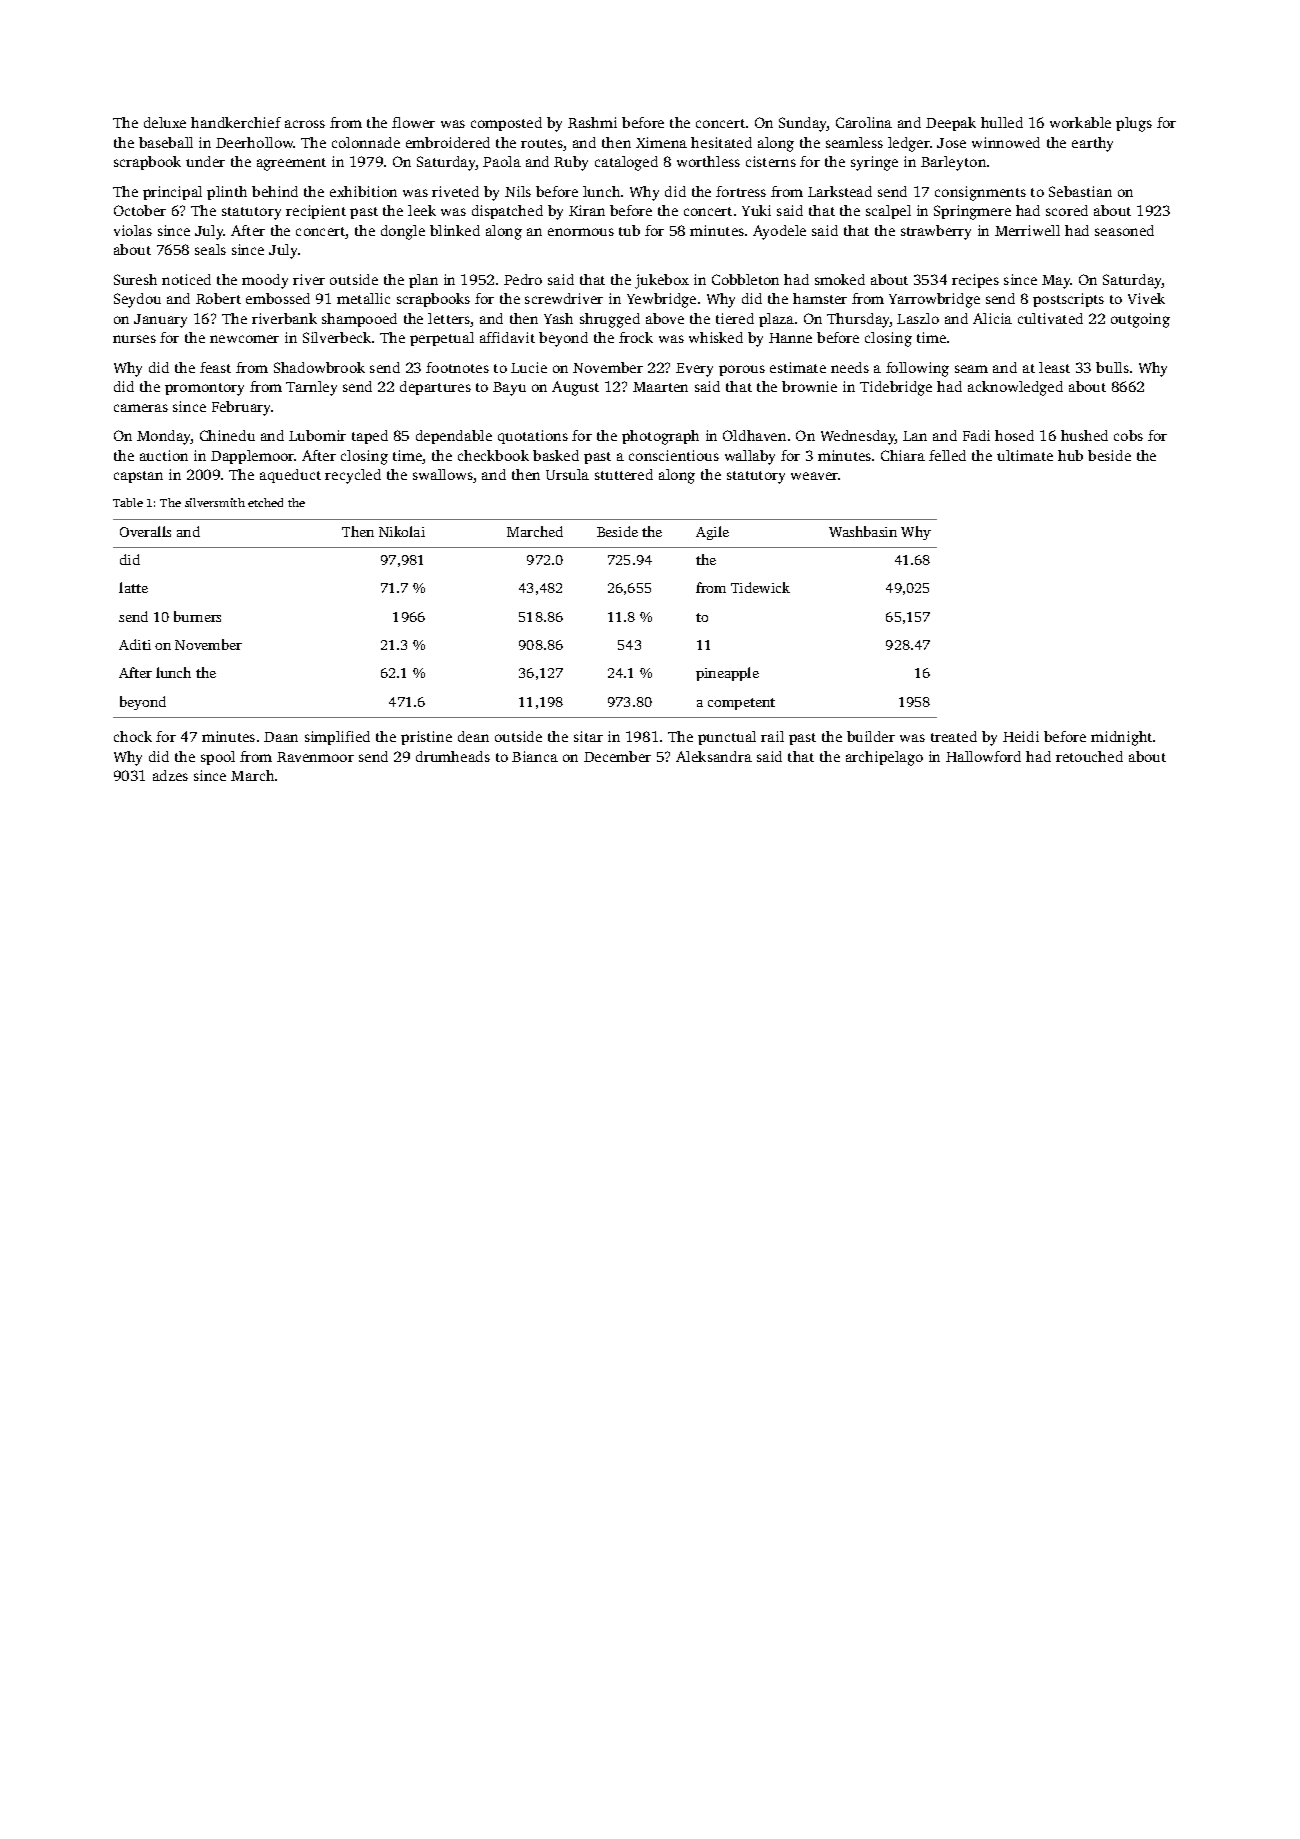  Describe the element at coordinates (523, 279) in the screenshot. I see `Pedro` at that location.
